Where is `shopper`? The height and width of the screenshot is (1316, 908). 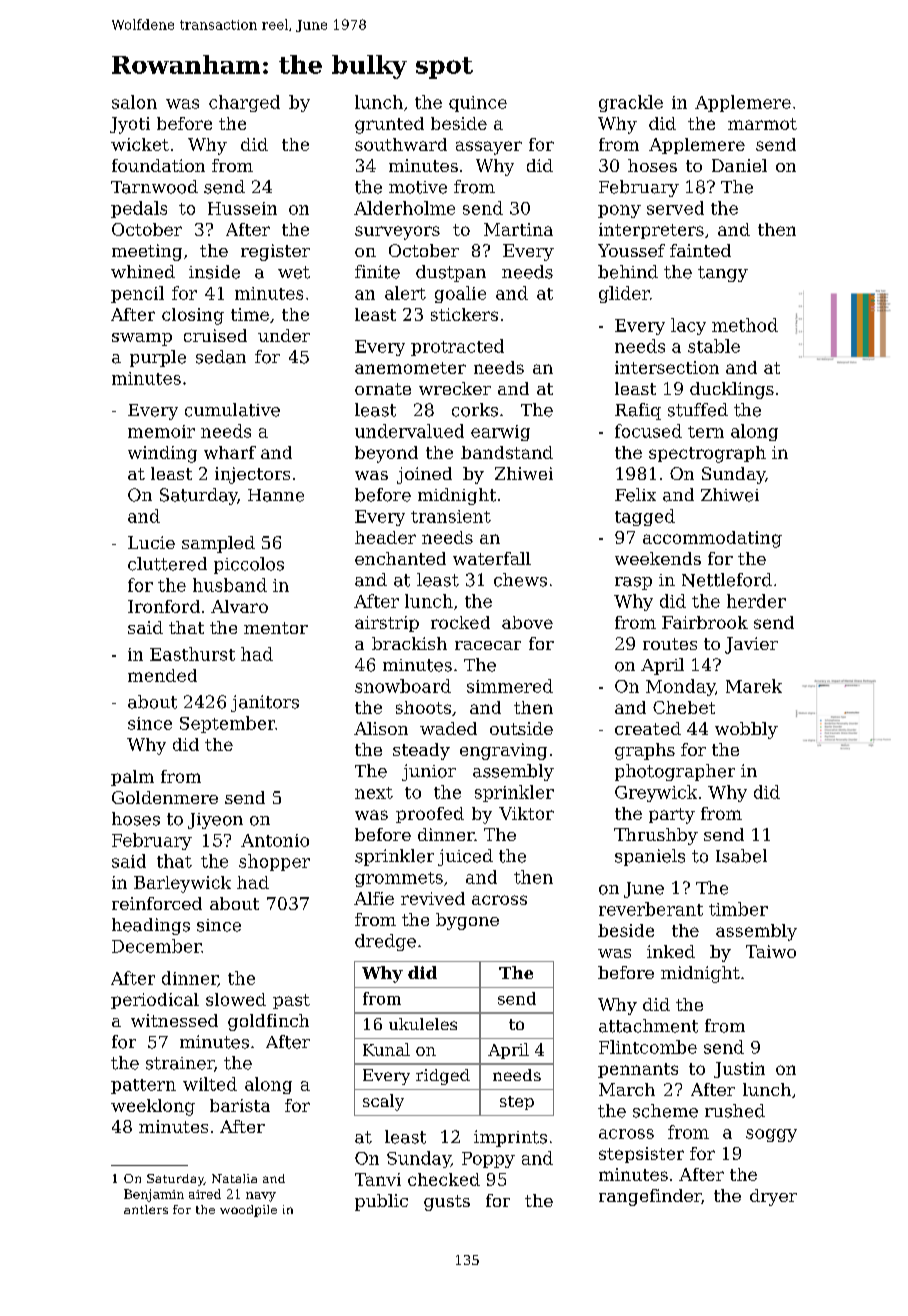 shopper is located at coordinates (274, 862).
